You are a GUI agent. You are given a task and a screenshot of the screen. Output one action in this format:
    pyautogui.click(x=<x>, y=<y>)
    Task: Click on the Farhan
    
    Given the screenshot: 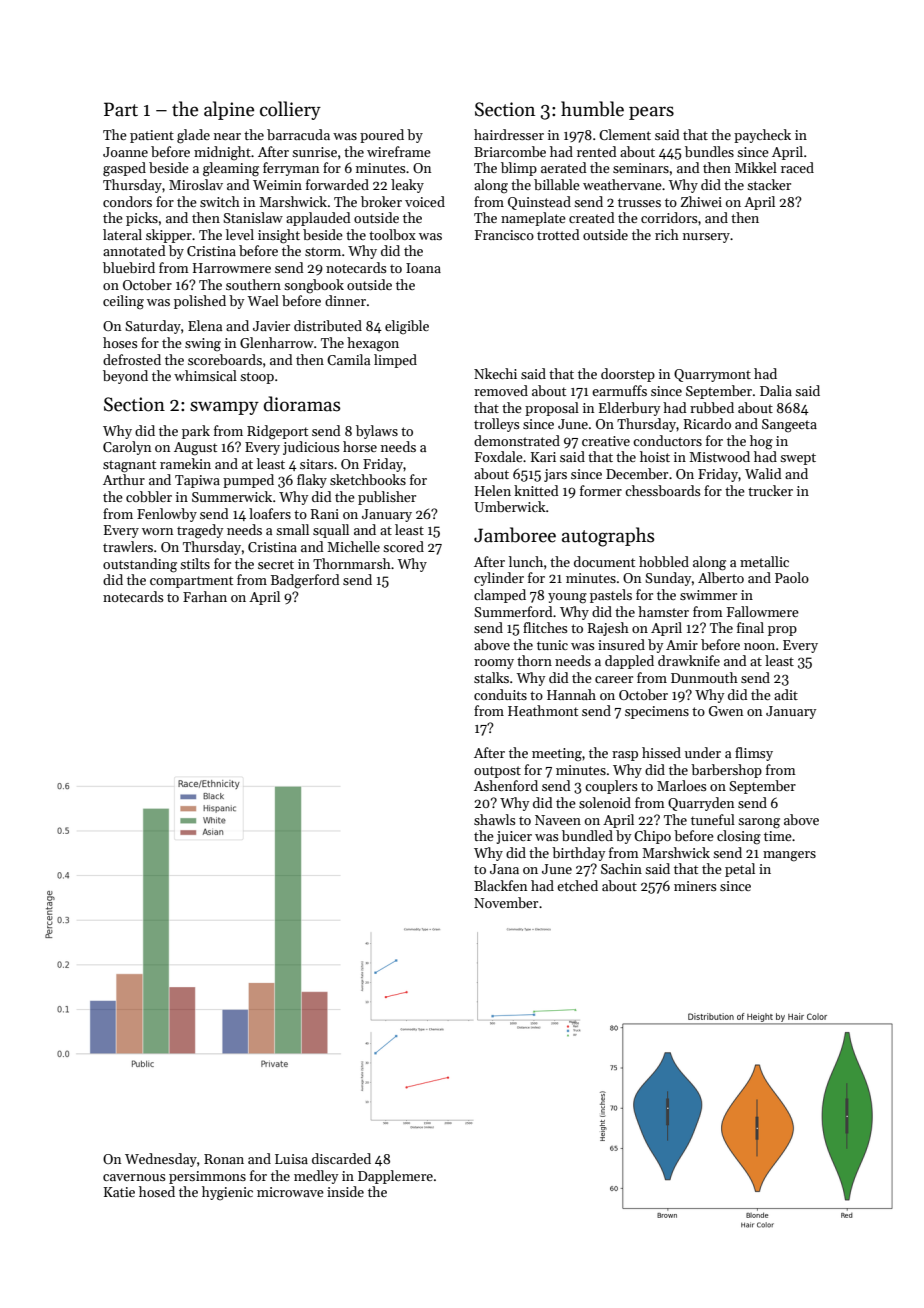 What is the action you would take?
    pyautogui.click(x=205, y=596)
